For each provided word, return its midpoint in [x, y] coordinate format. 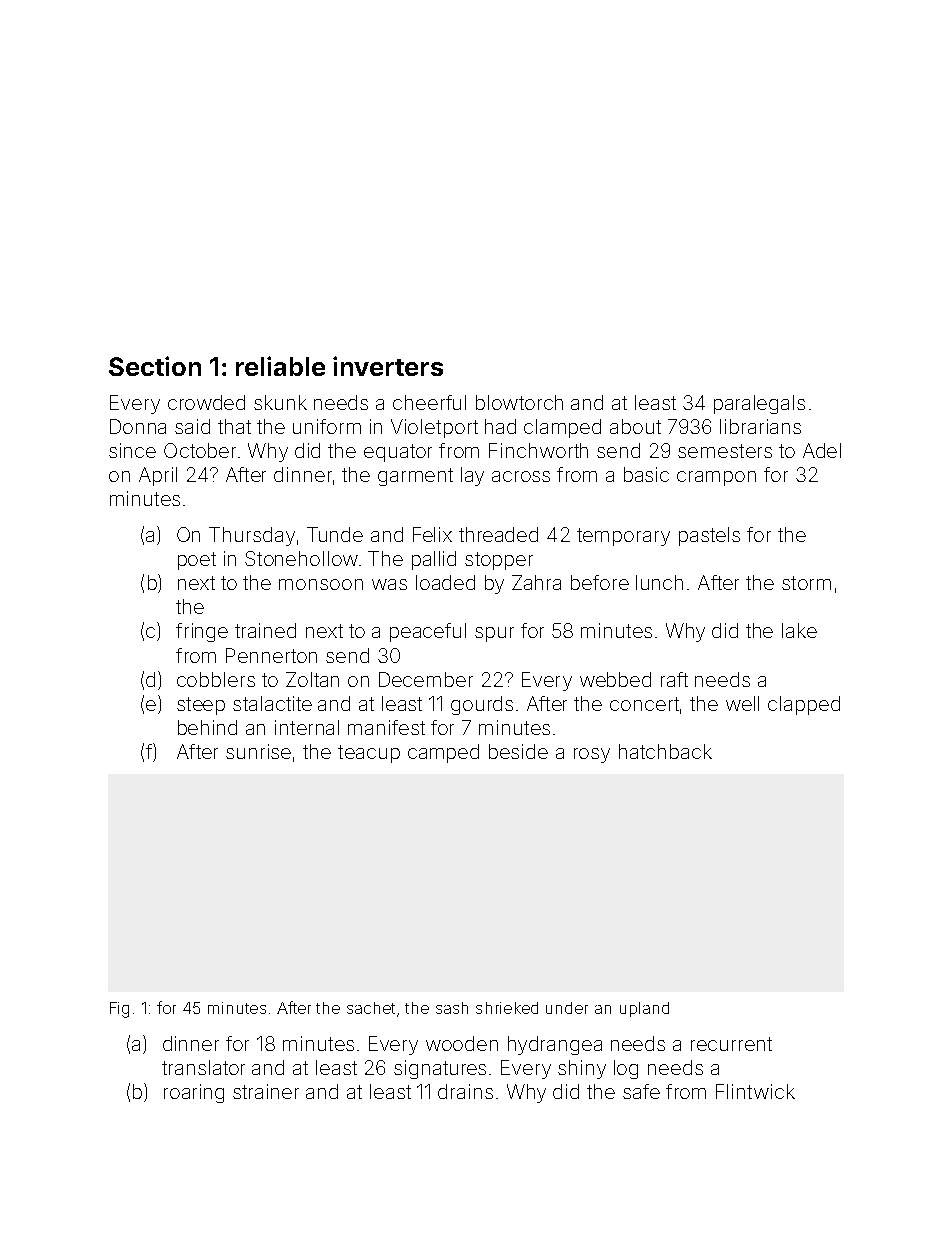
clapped [804, 705]
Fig [119, 1010]
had [500, 426]
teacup [369, 754]
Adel [822, 450]
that [234, 426]
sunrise [258, 751]
